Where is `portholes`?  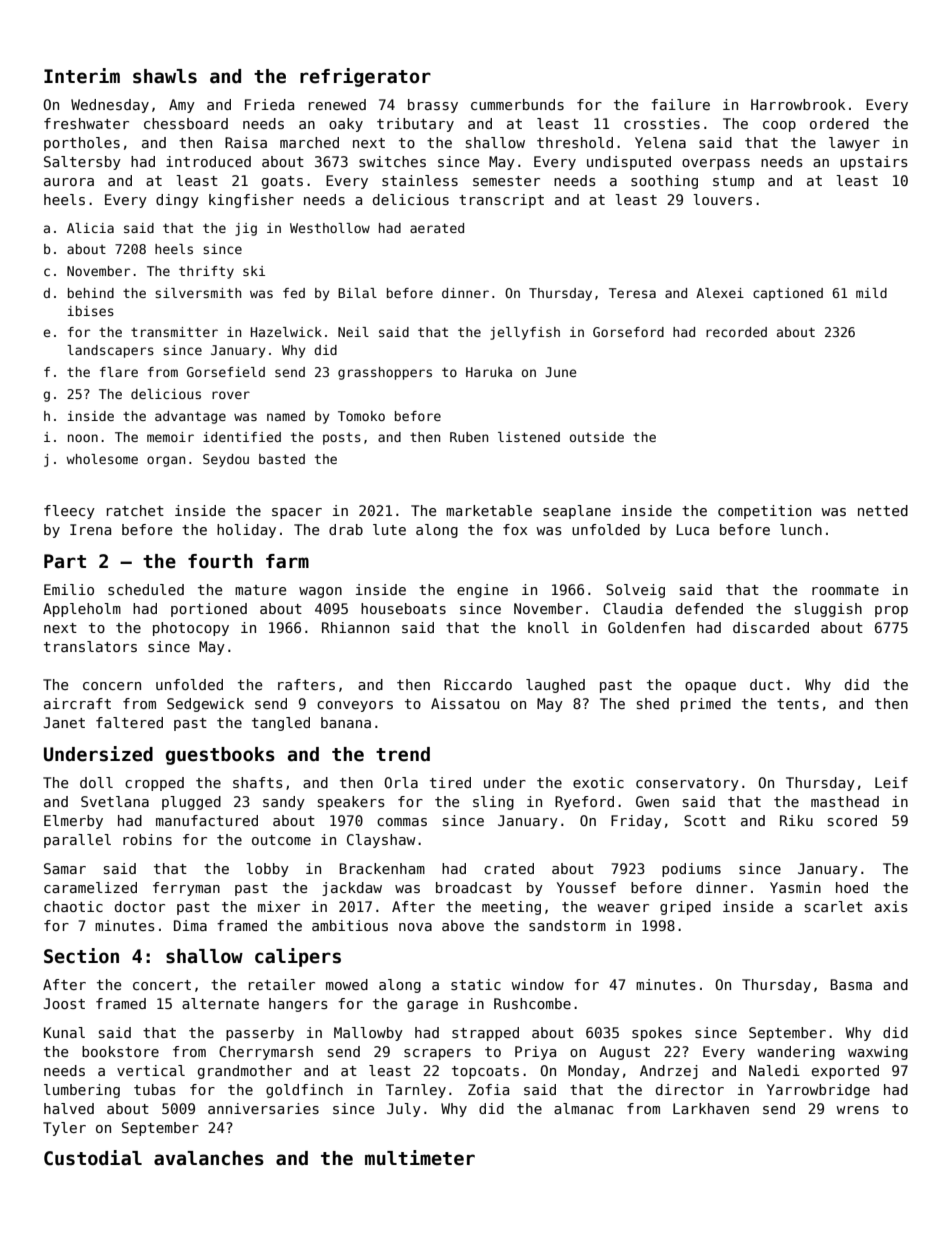
portholes is located at coordinates (82, 144).
